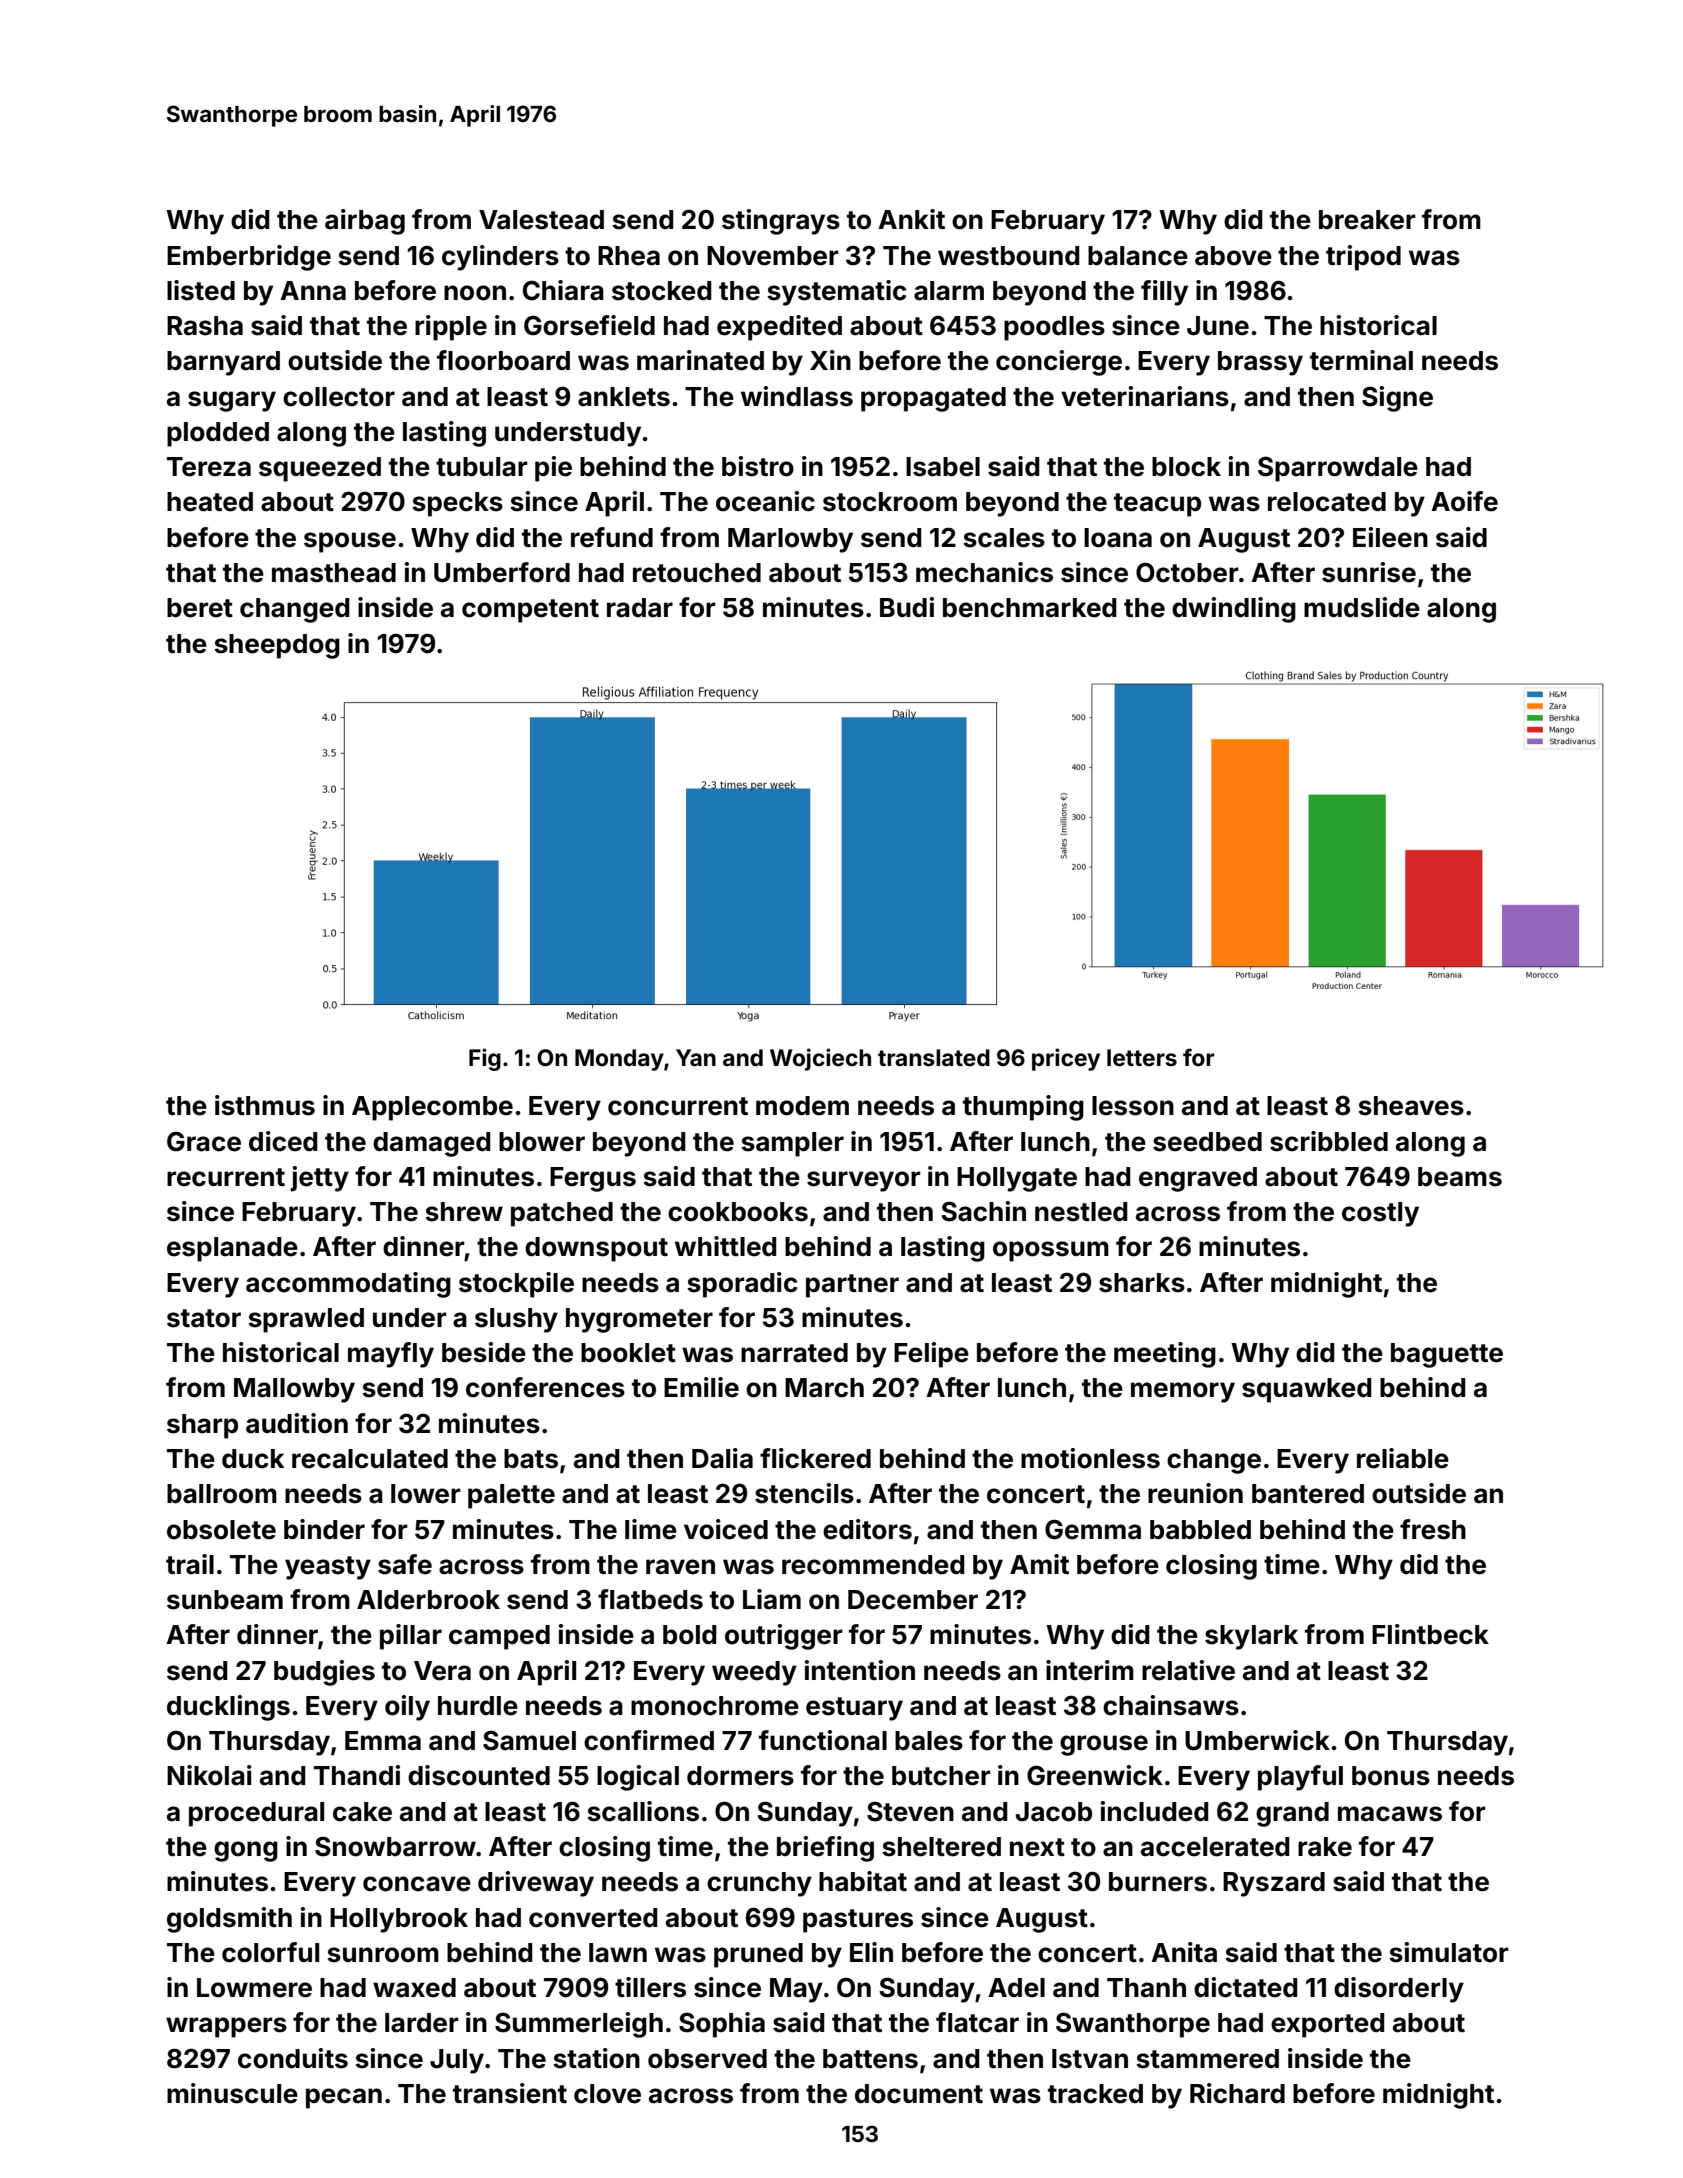 This page has width=1683, height=2178. I want to click on sheltered, so click(941, 1847).
